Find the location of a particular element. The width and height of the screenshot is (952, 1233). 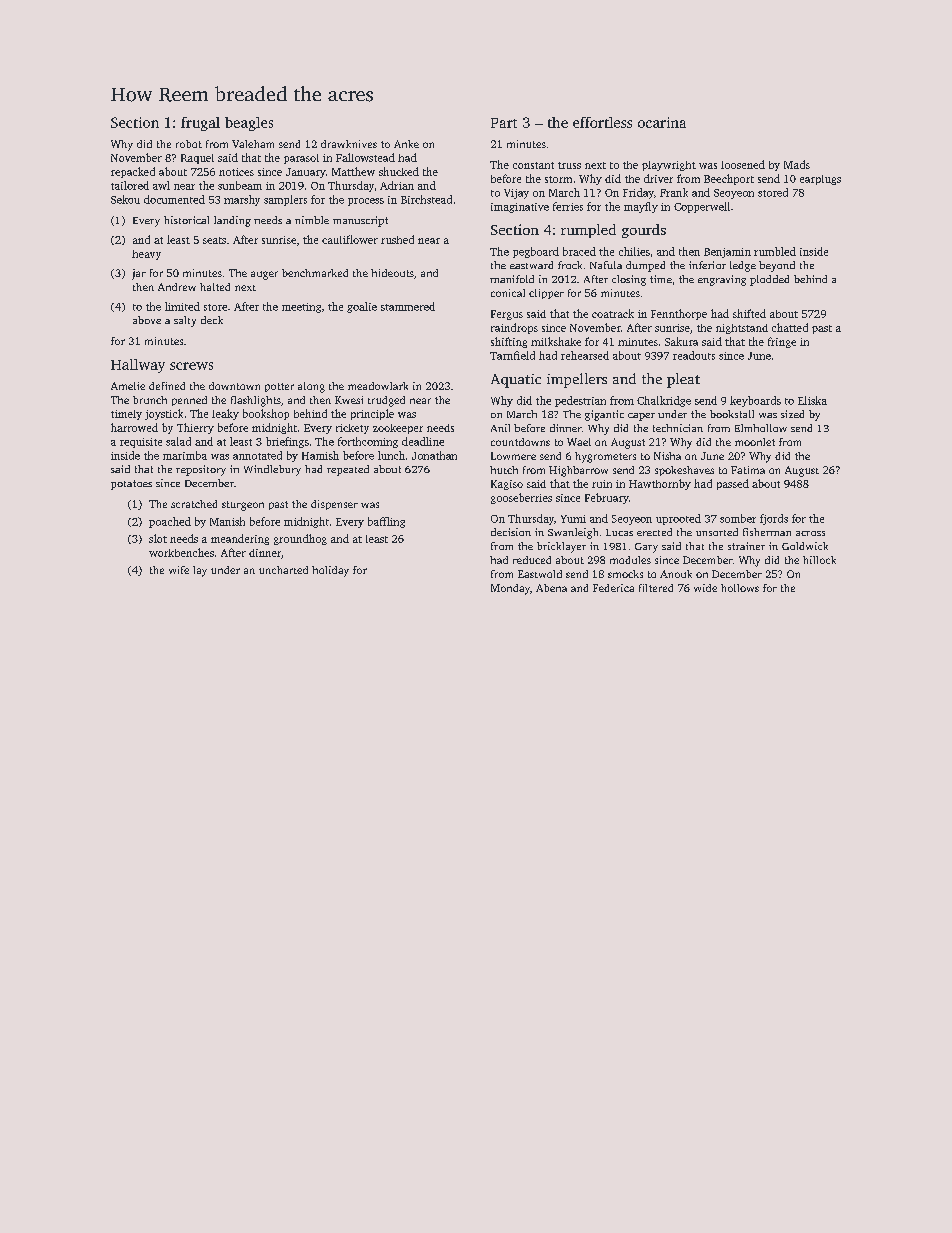

deck is located at coordinates (212, 320).
